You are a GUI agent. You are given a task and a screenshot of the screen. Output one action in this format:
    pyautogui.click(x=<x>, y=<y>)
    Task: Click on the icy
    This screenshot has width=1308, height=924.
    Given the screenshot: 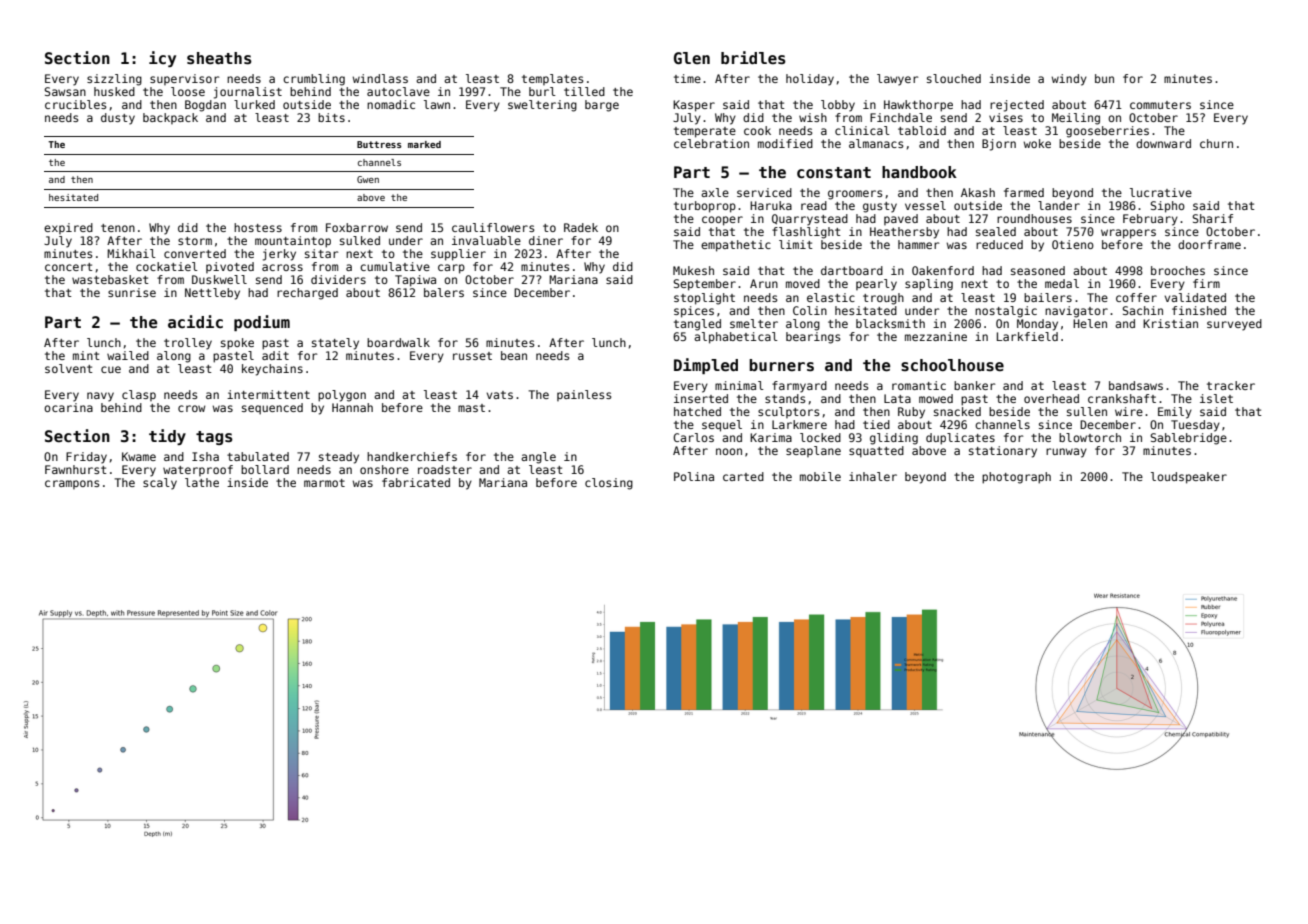 What is the action you would take?
    pyautogui.click(x=162, y=59)
